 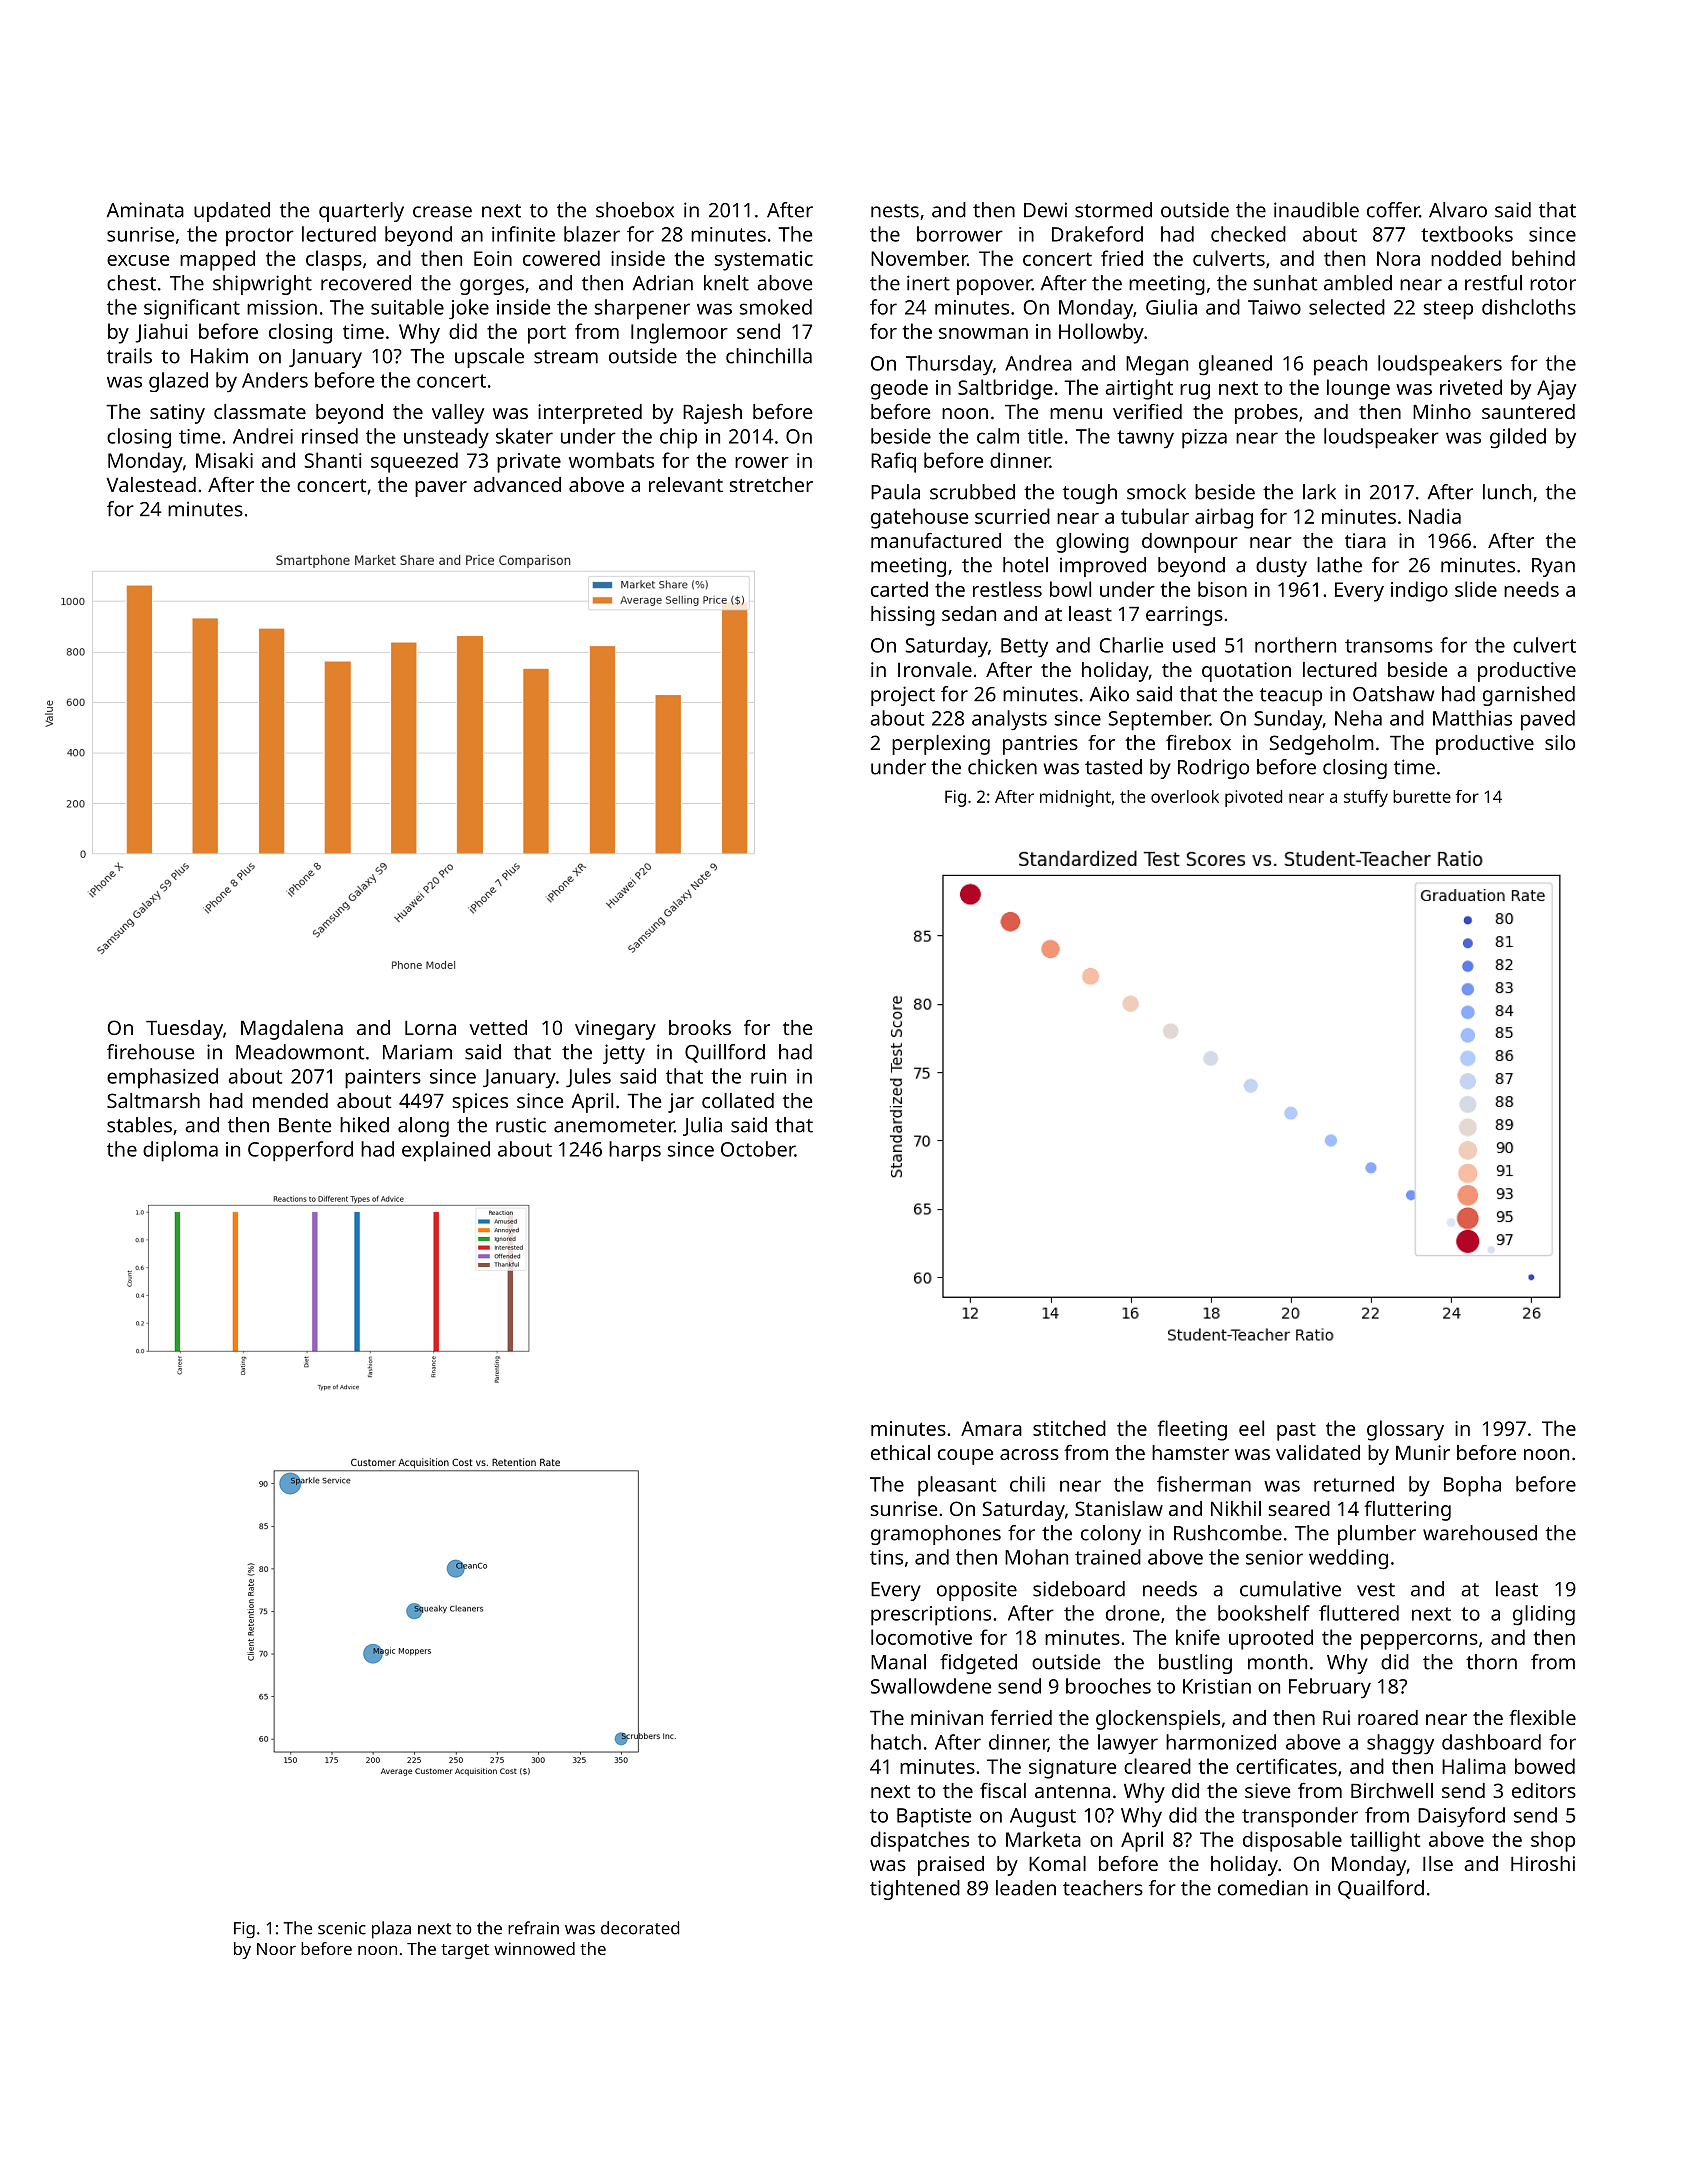 I want to click on systematic, so click(x=764, y=261).
